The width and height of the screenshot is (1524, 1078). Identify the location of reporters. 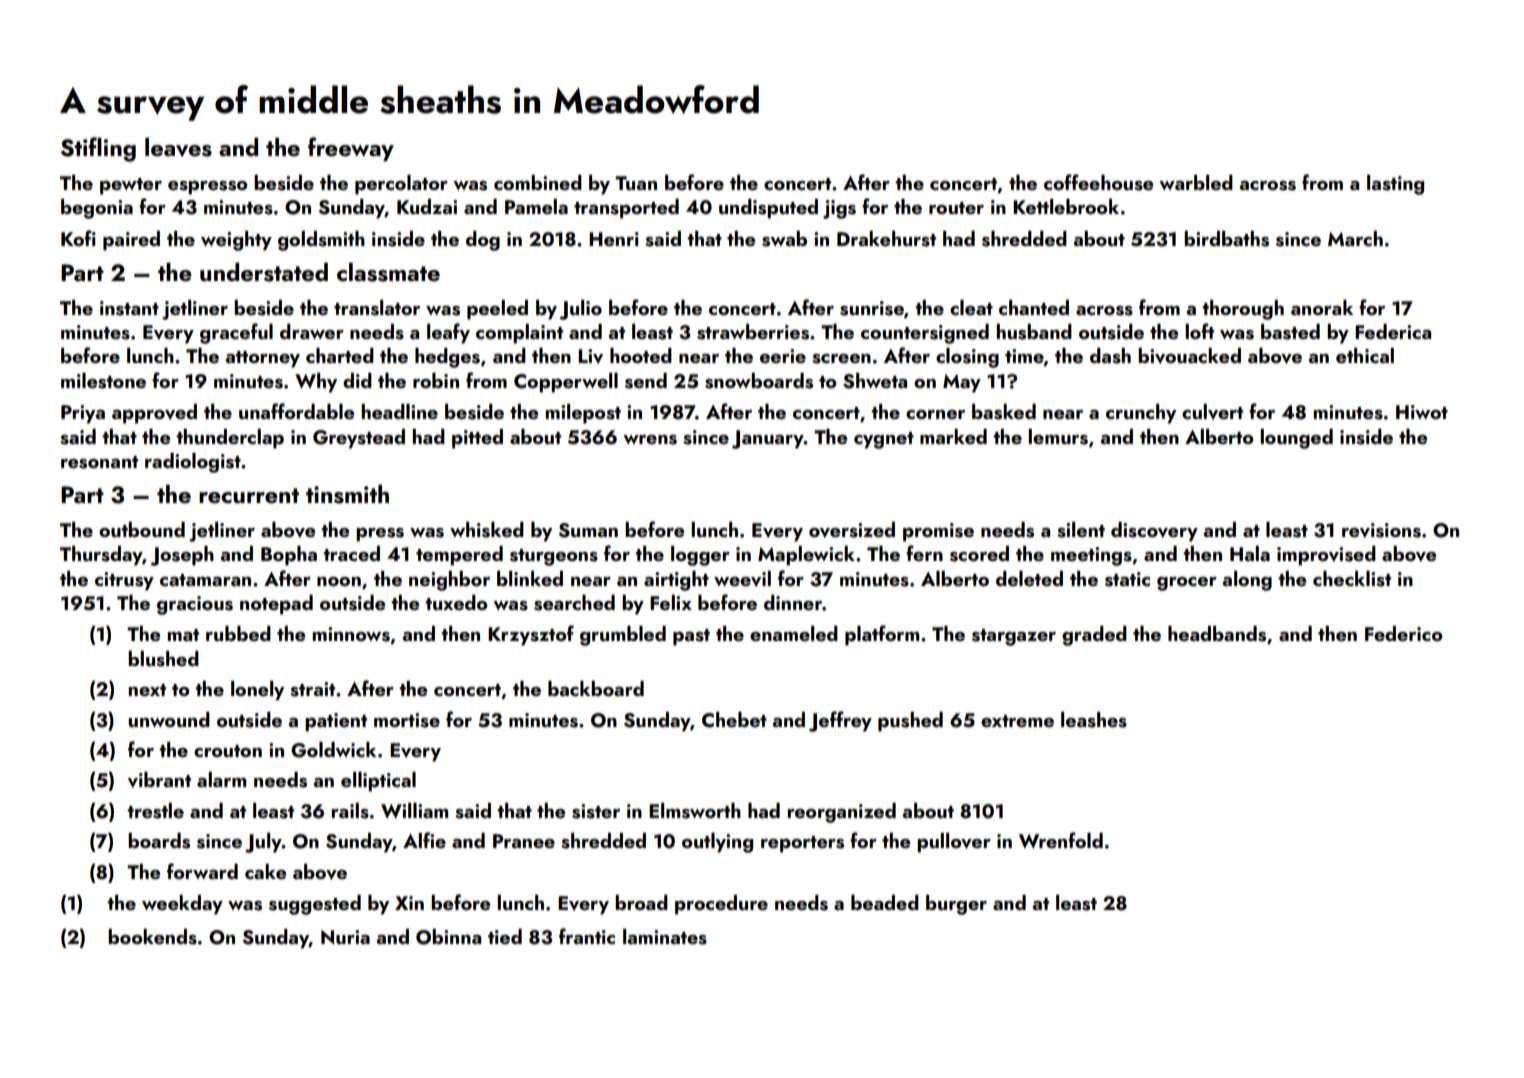
(802, 844).
